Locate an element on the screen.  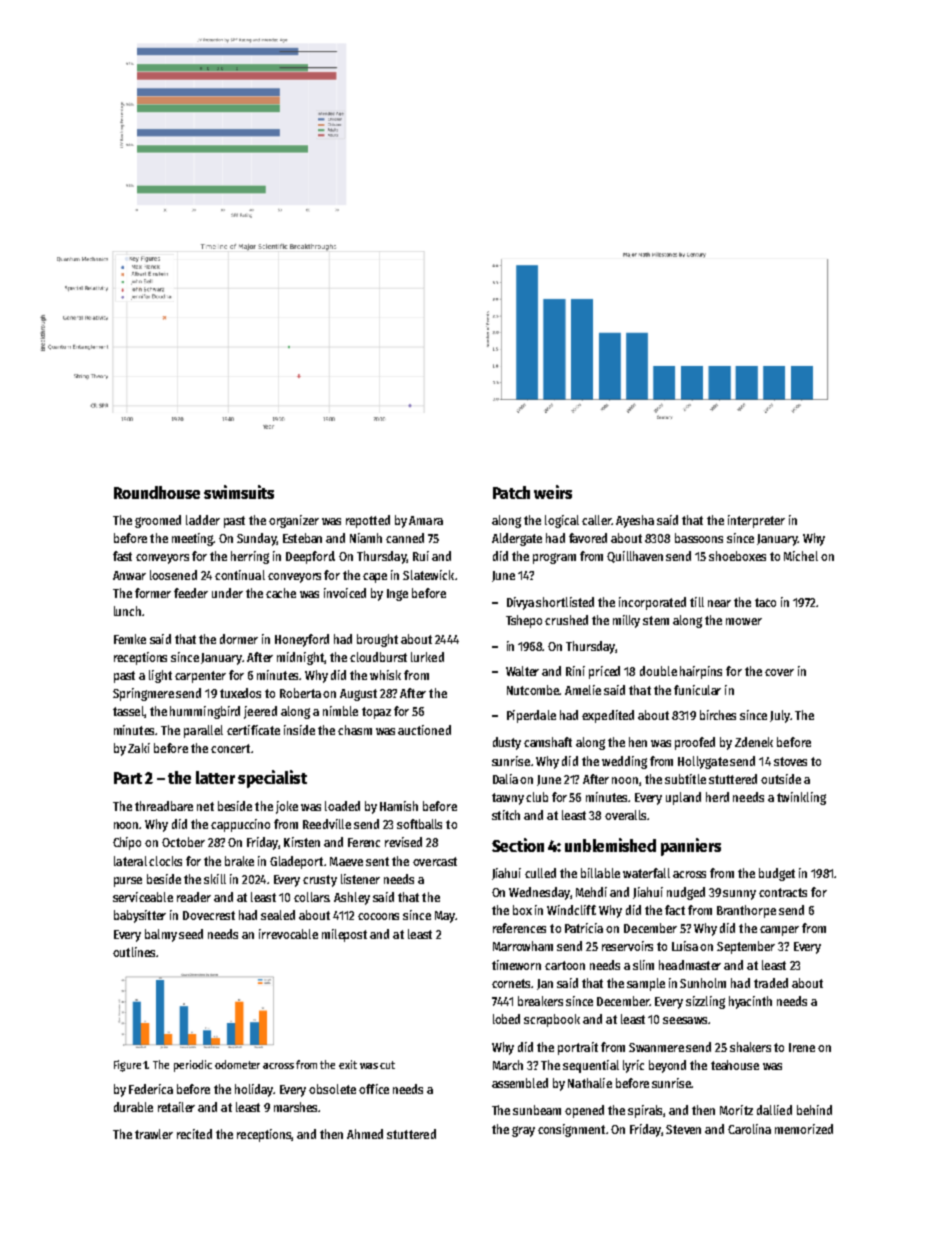
Michel is located at coordinates (801, 556).
